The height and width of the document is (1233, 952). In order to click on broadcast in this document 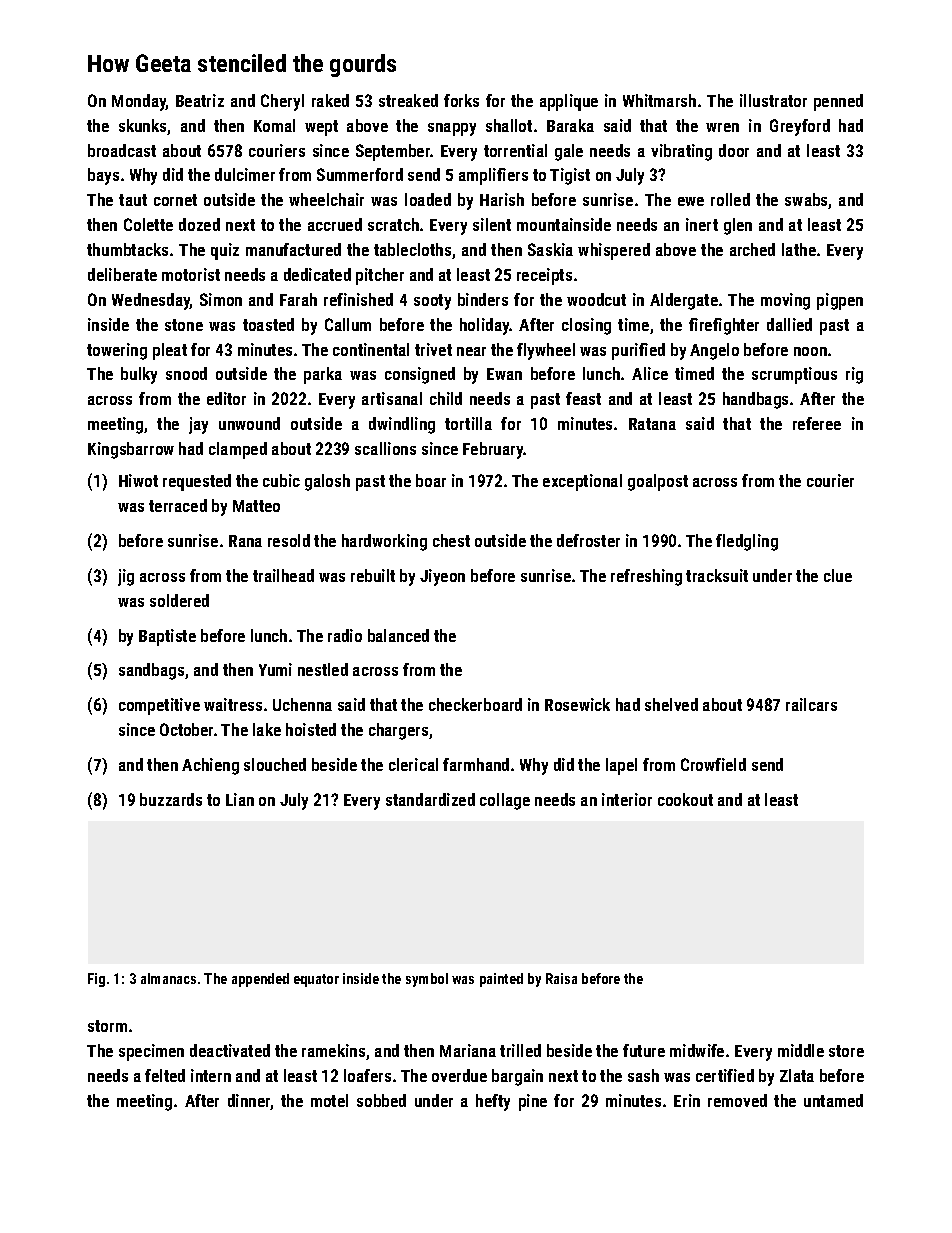, I will do `click(122, 150)`.
